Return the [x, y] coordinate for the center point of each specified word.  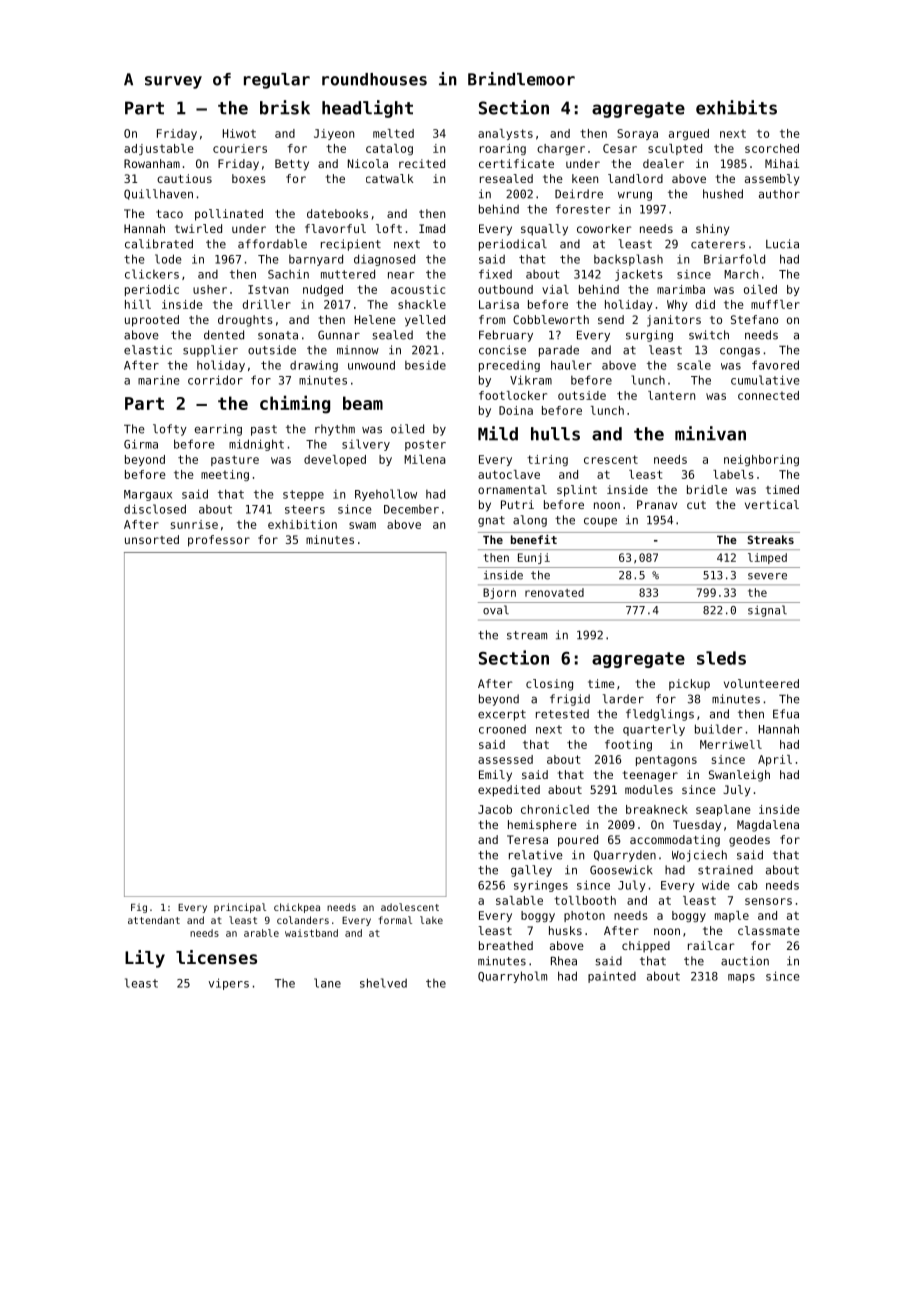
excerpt [502, 715]
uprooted [152, 321]
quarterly [654, 730]
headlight [367, 109]
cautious [184, 178]
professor [219, 541]
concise [502, 350]
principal [240, 908]
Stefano [754, 319]
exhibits [736, 107]
